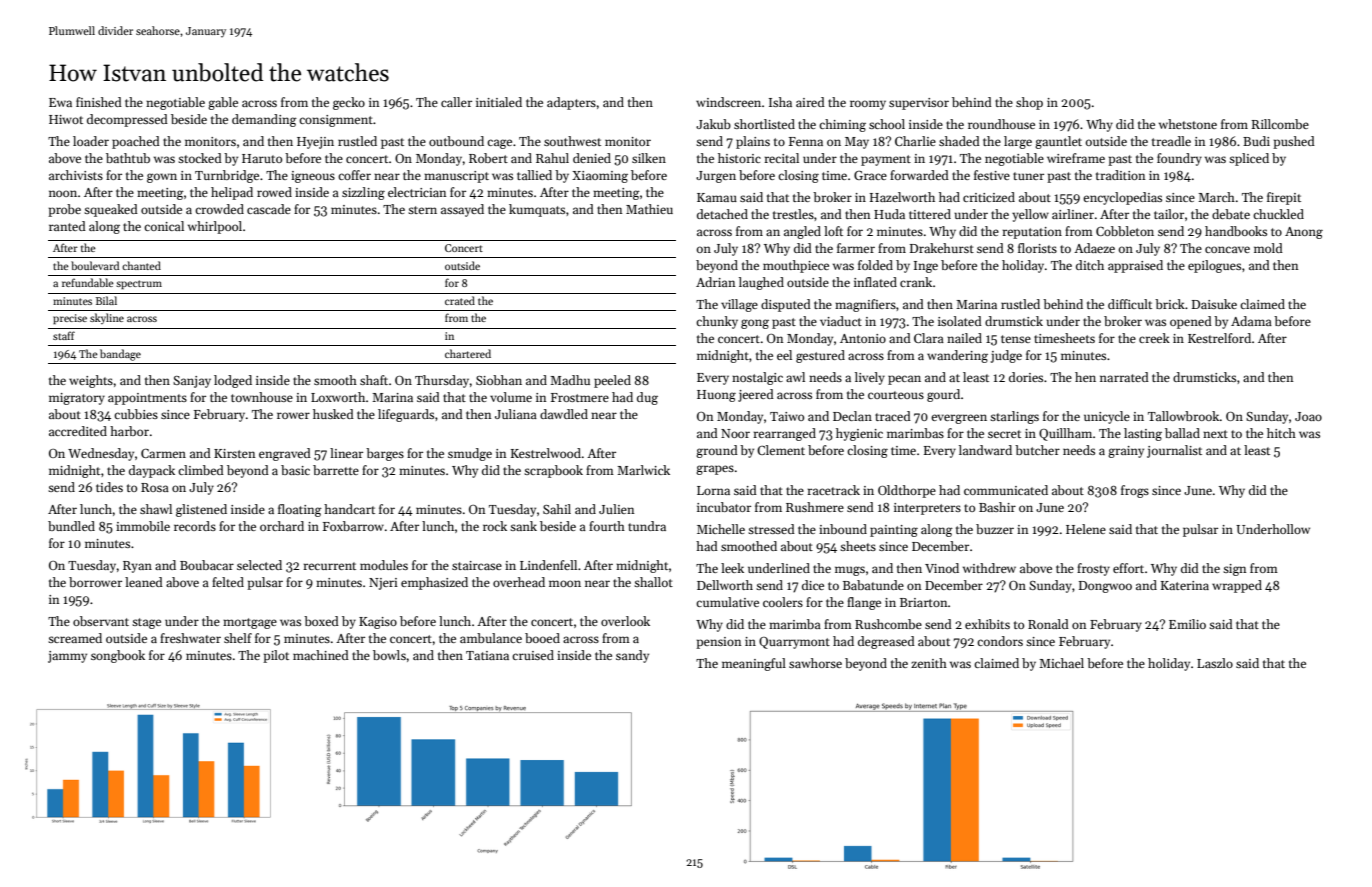 The width and height of the screenshot is (1372, 887). What do you see at coordinates (276, 656) in the screenshot?
I see `pilot` at bounding box center [276, 656].
